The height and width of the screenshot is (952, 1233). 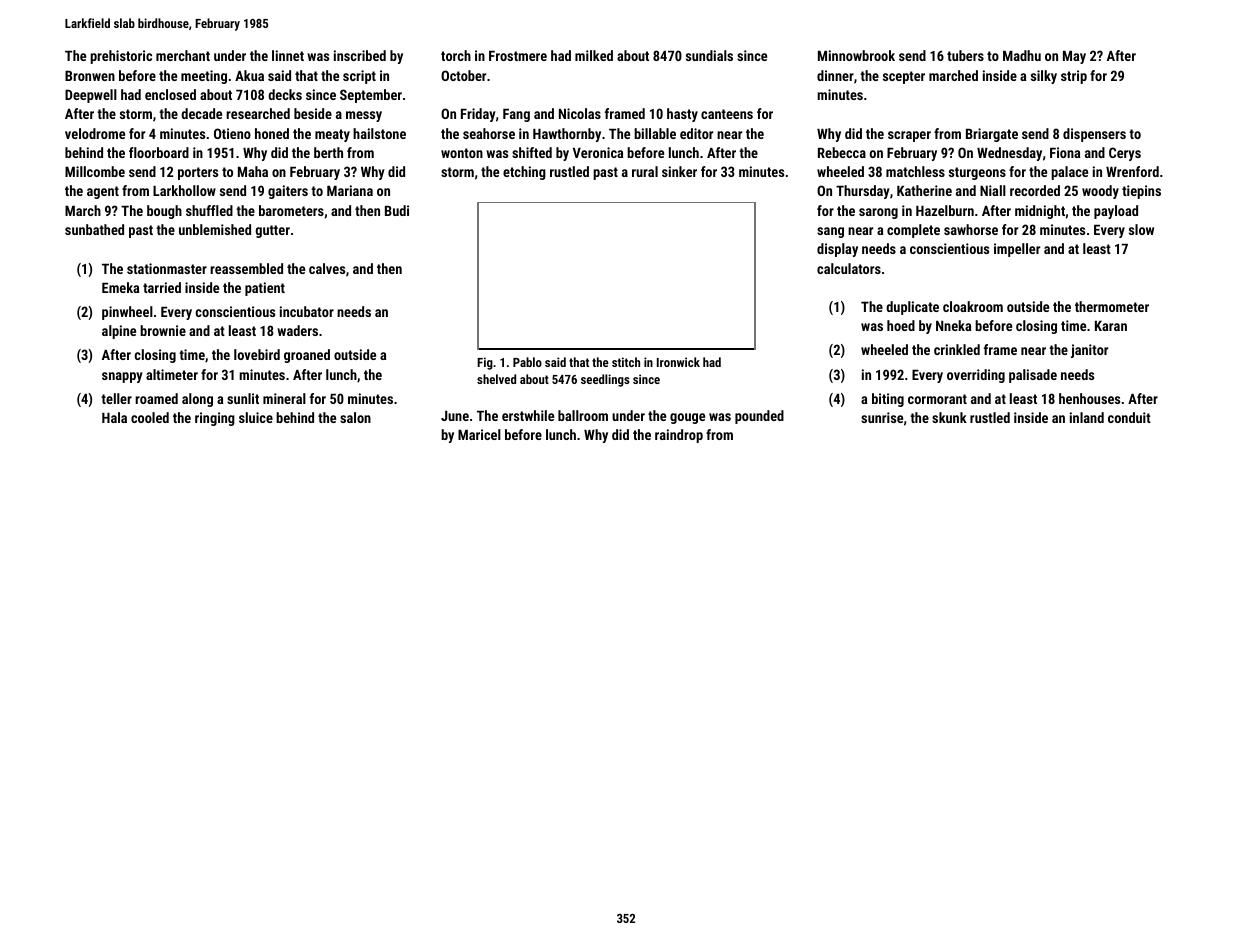 What do you see at coordinates (759, 417) in the screenshot?
I see `pounded` at bounding box center [759, 417].
